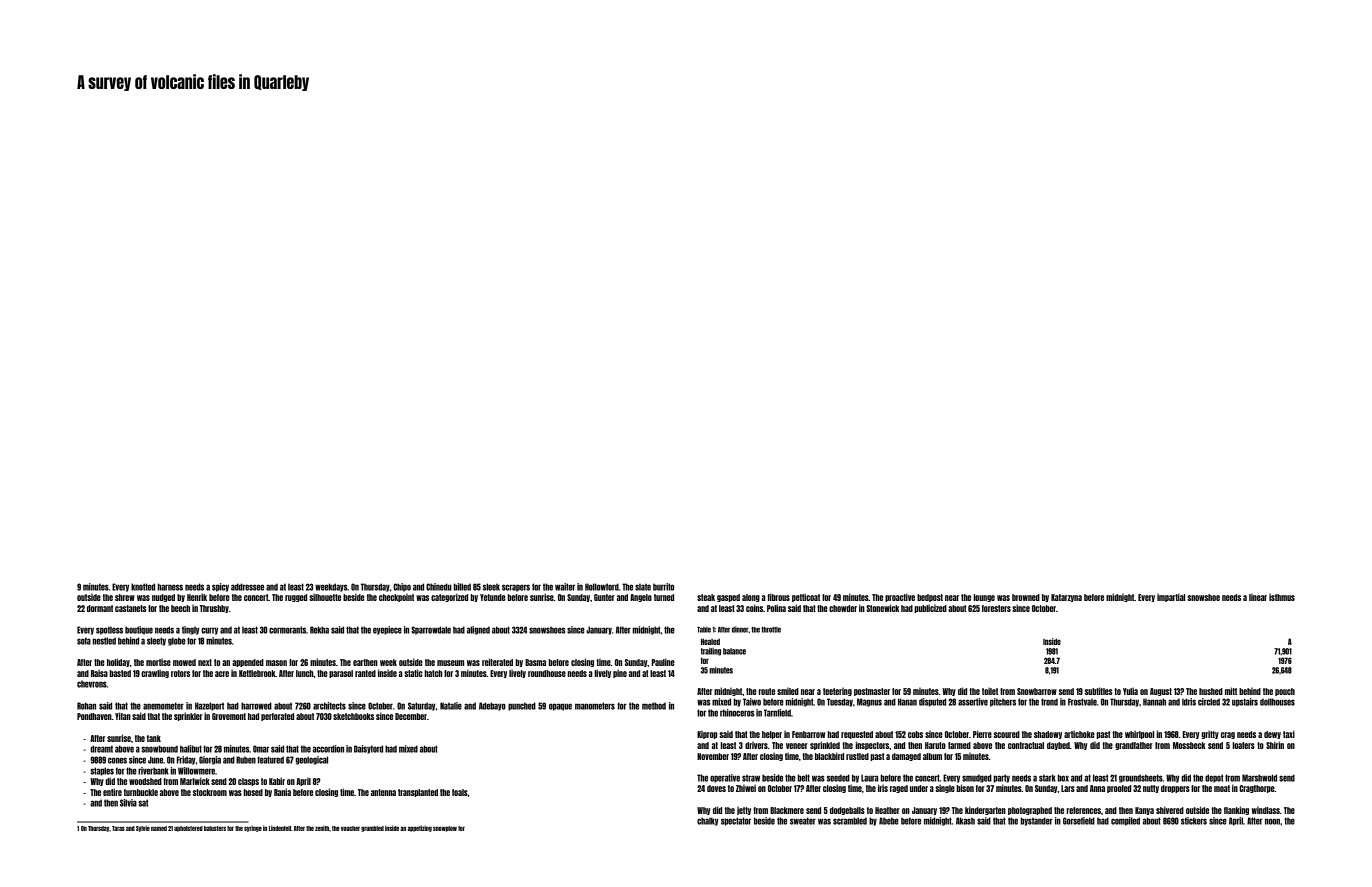  I want to click on browned, so click(1026, 597).
